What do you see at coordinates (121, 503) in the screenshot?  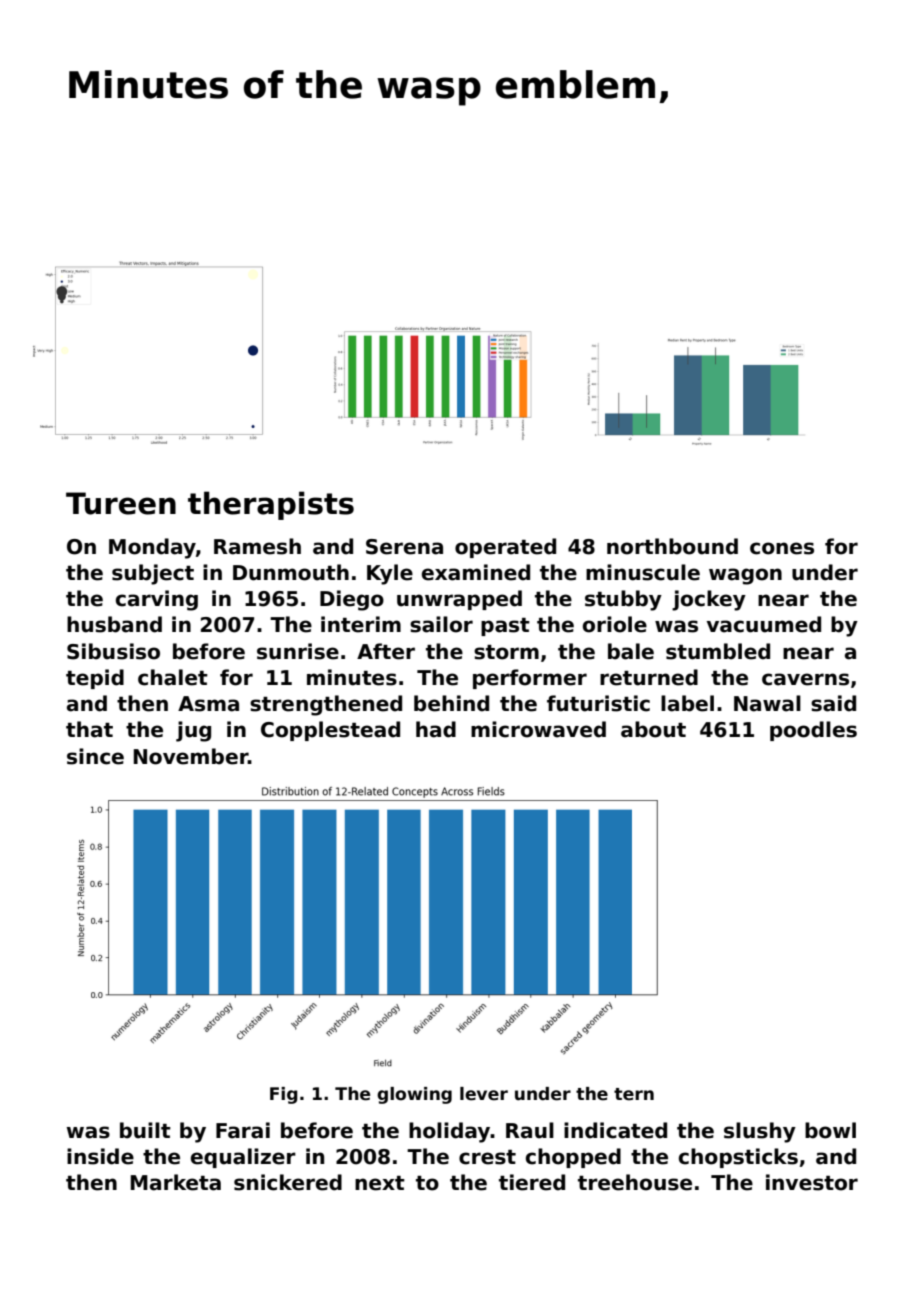 I see `Tureen` at bounding box center [121, 503].
